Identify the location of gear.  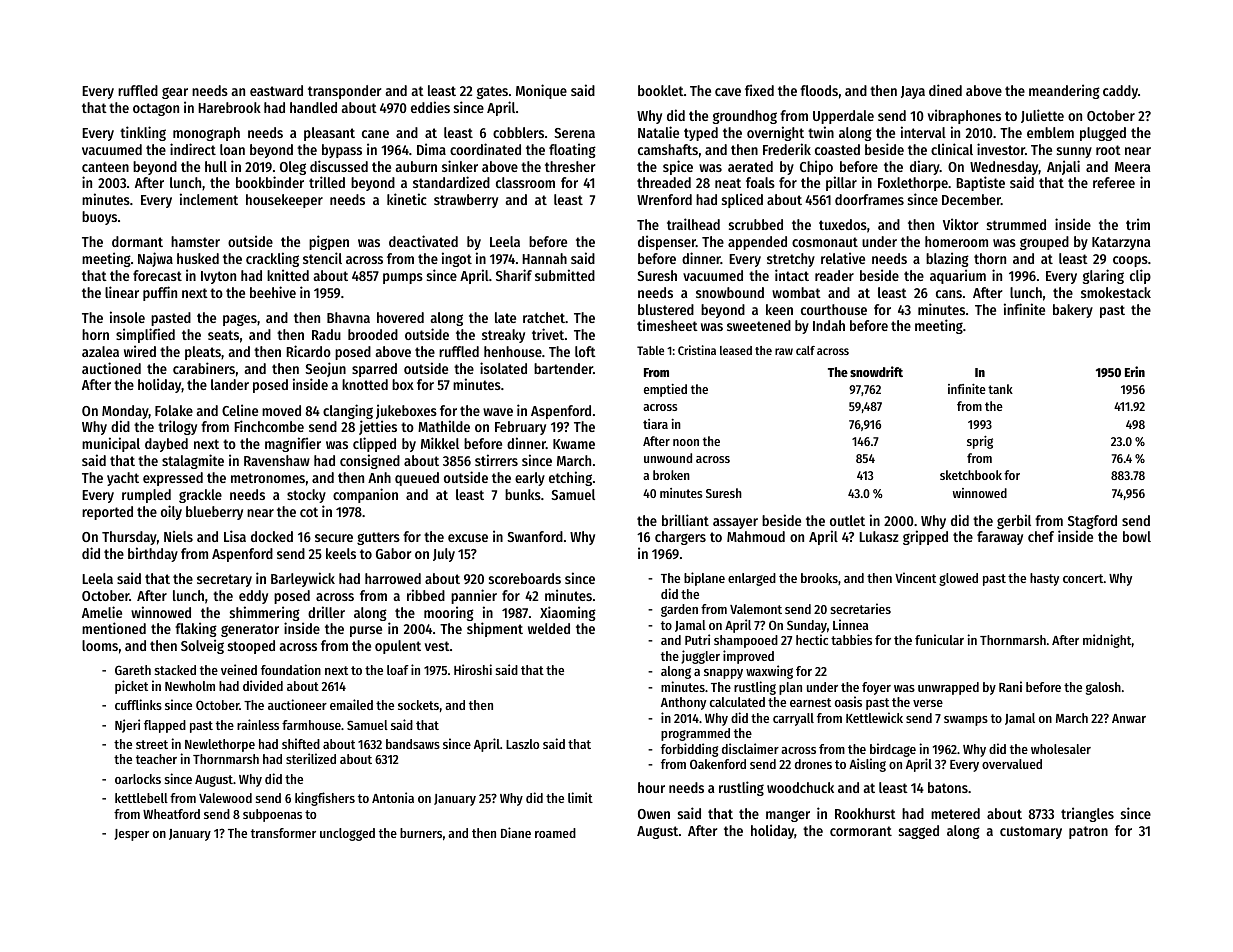
(175, 93).
